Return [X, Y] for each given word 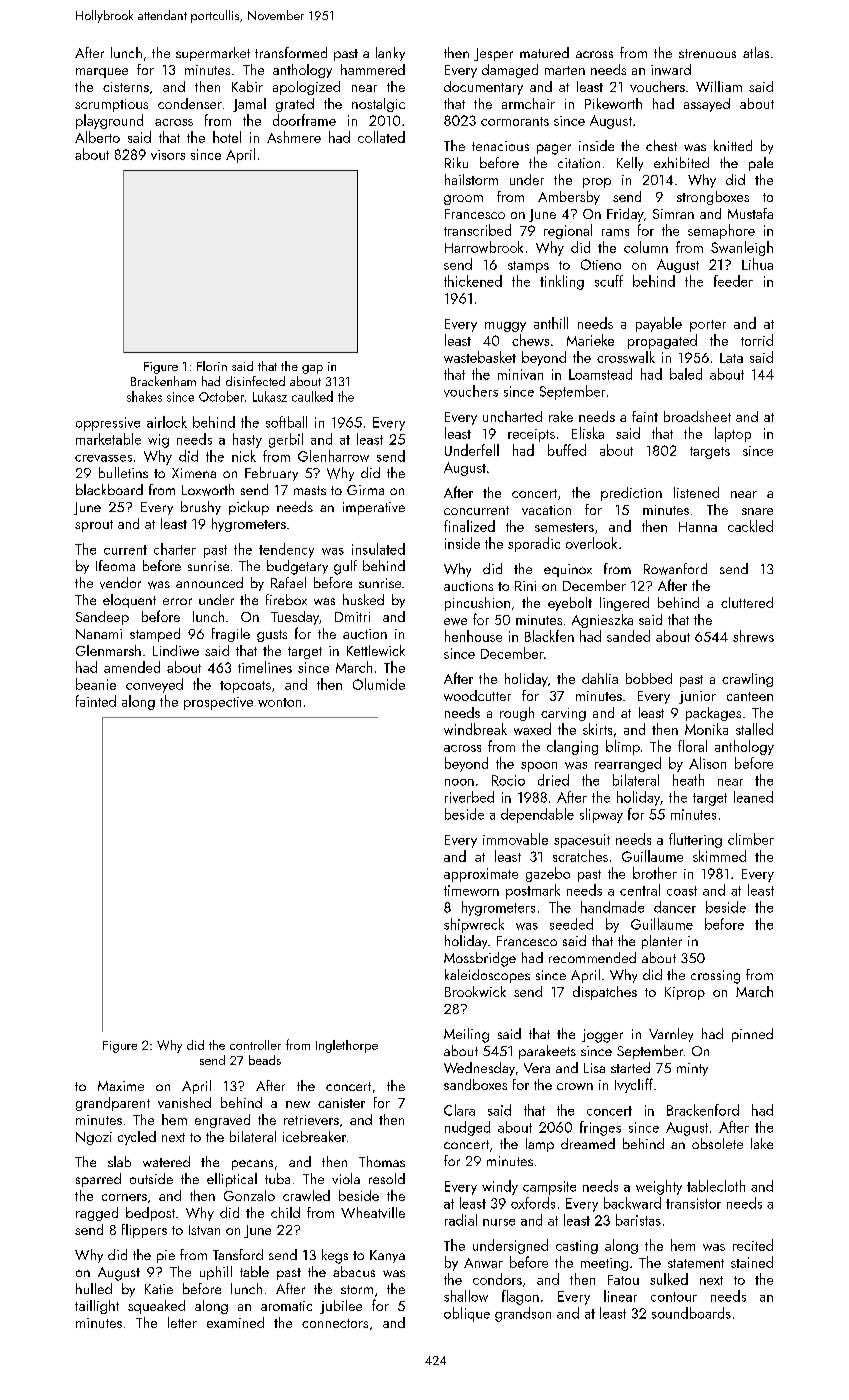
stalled [754, 729]
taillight [97, 1307]
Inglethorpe [347, 1046]
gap [312, 369]
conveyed [154, 685]
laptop [733, 434]
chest [661, 145]
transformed [291, 52]
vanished [184, 1102]
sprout [94, 526]
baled [686, 374]
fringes [600, 1128]
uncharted [512, 416]
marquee [102, 73]
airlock [167, 422]
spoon [539, 767]
